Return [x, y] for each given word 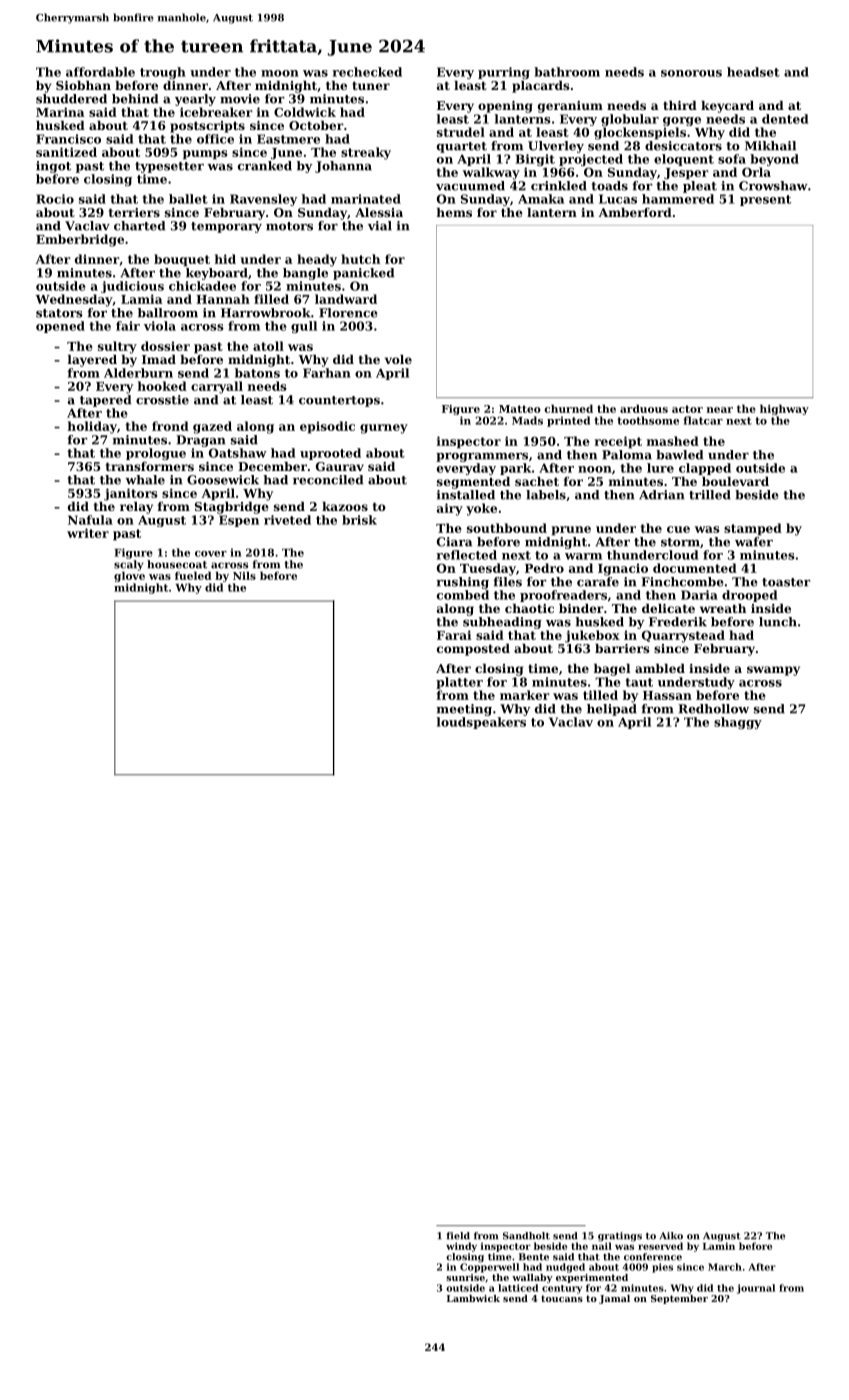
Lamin [719, 1246]
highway [784, 409]
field [458, 1236]
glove [129, 576]
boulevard [735, 481]
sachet [537, 481]
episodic [327, 427]
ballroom [168, 313]
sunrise [465, 1277]
